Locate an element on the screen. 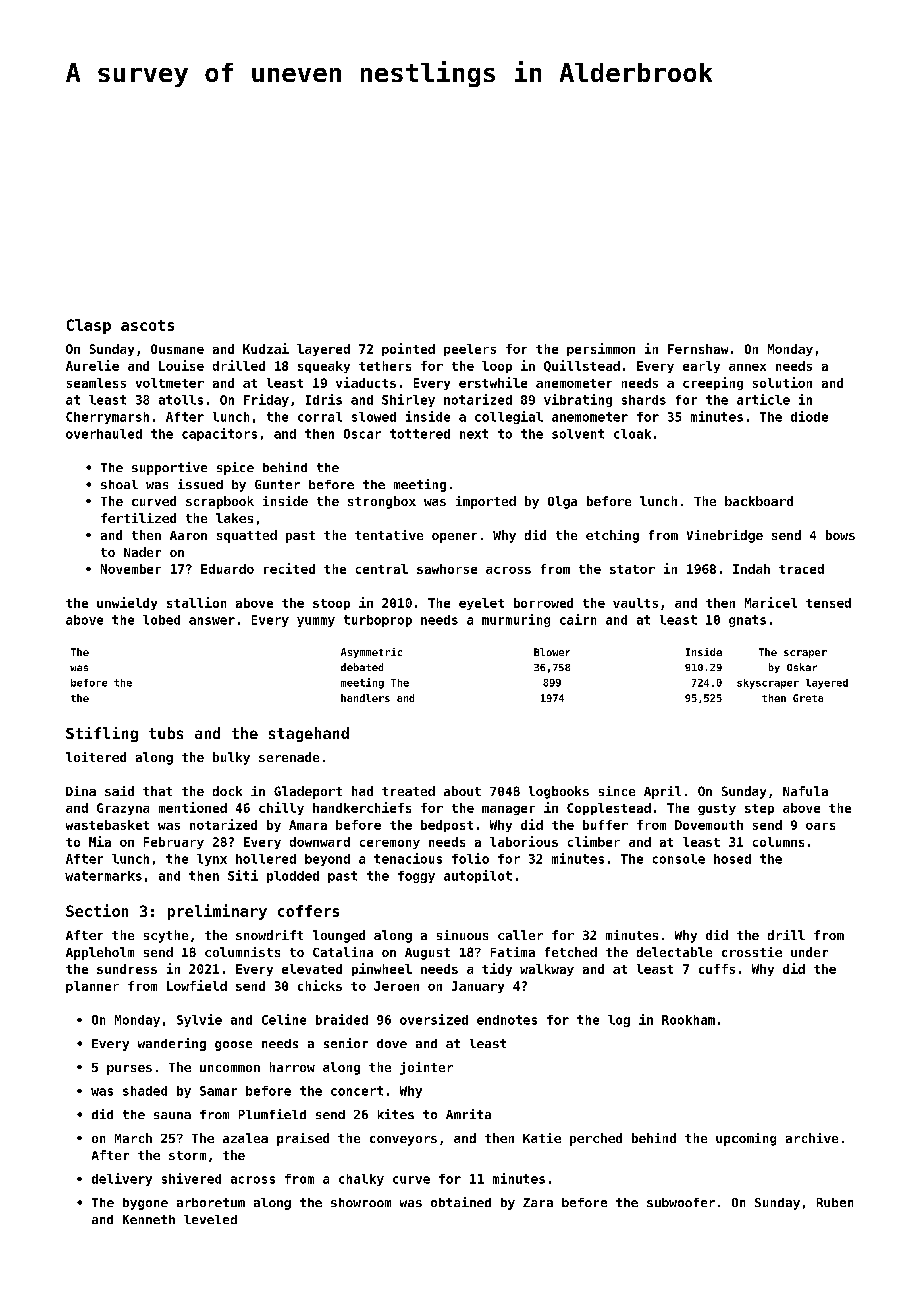  showroom is located at coordinates (361, 1202).
